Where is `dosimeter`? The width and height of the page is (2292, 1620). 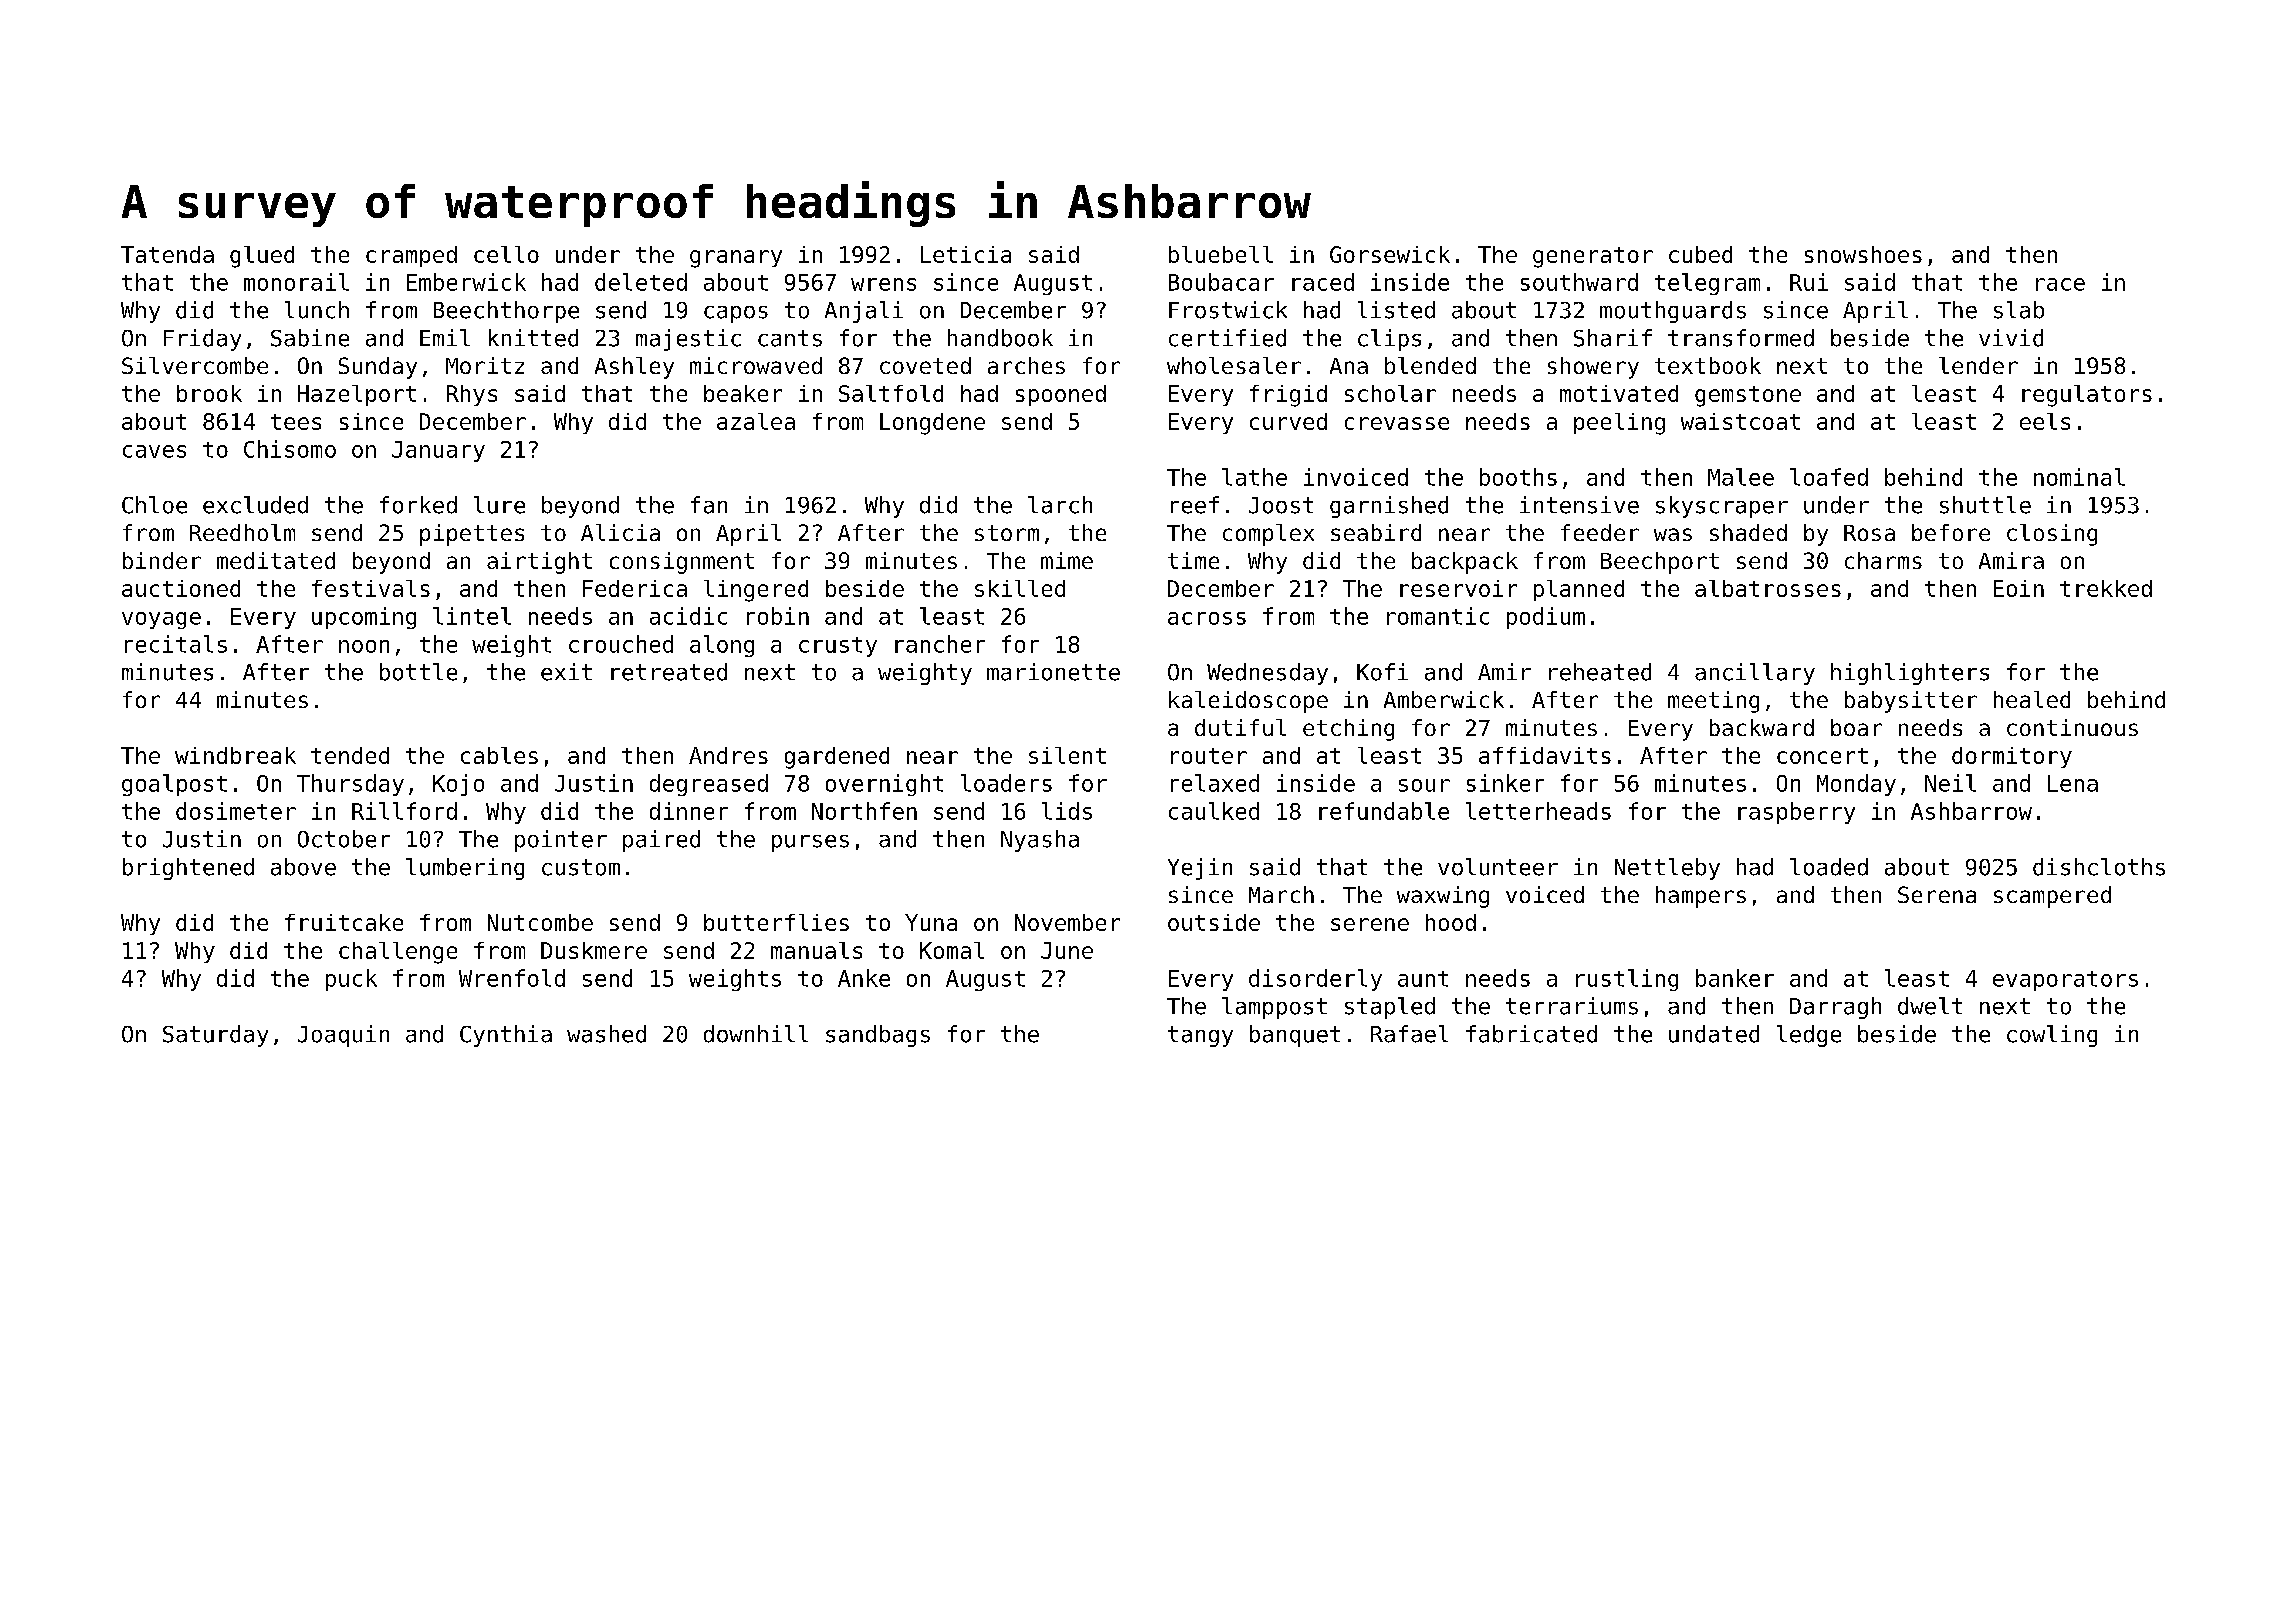
dosimeter is located at coordinates (236, 811).
